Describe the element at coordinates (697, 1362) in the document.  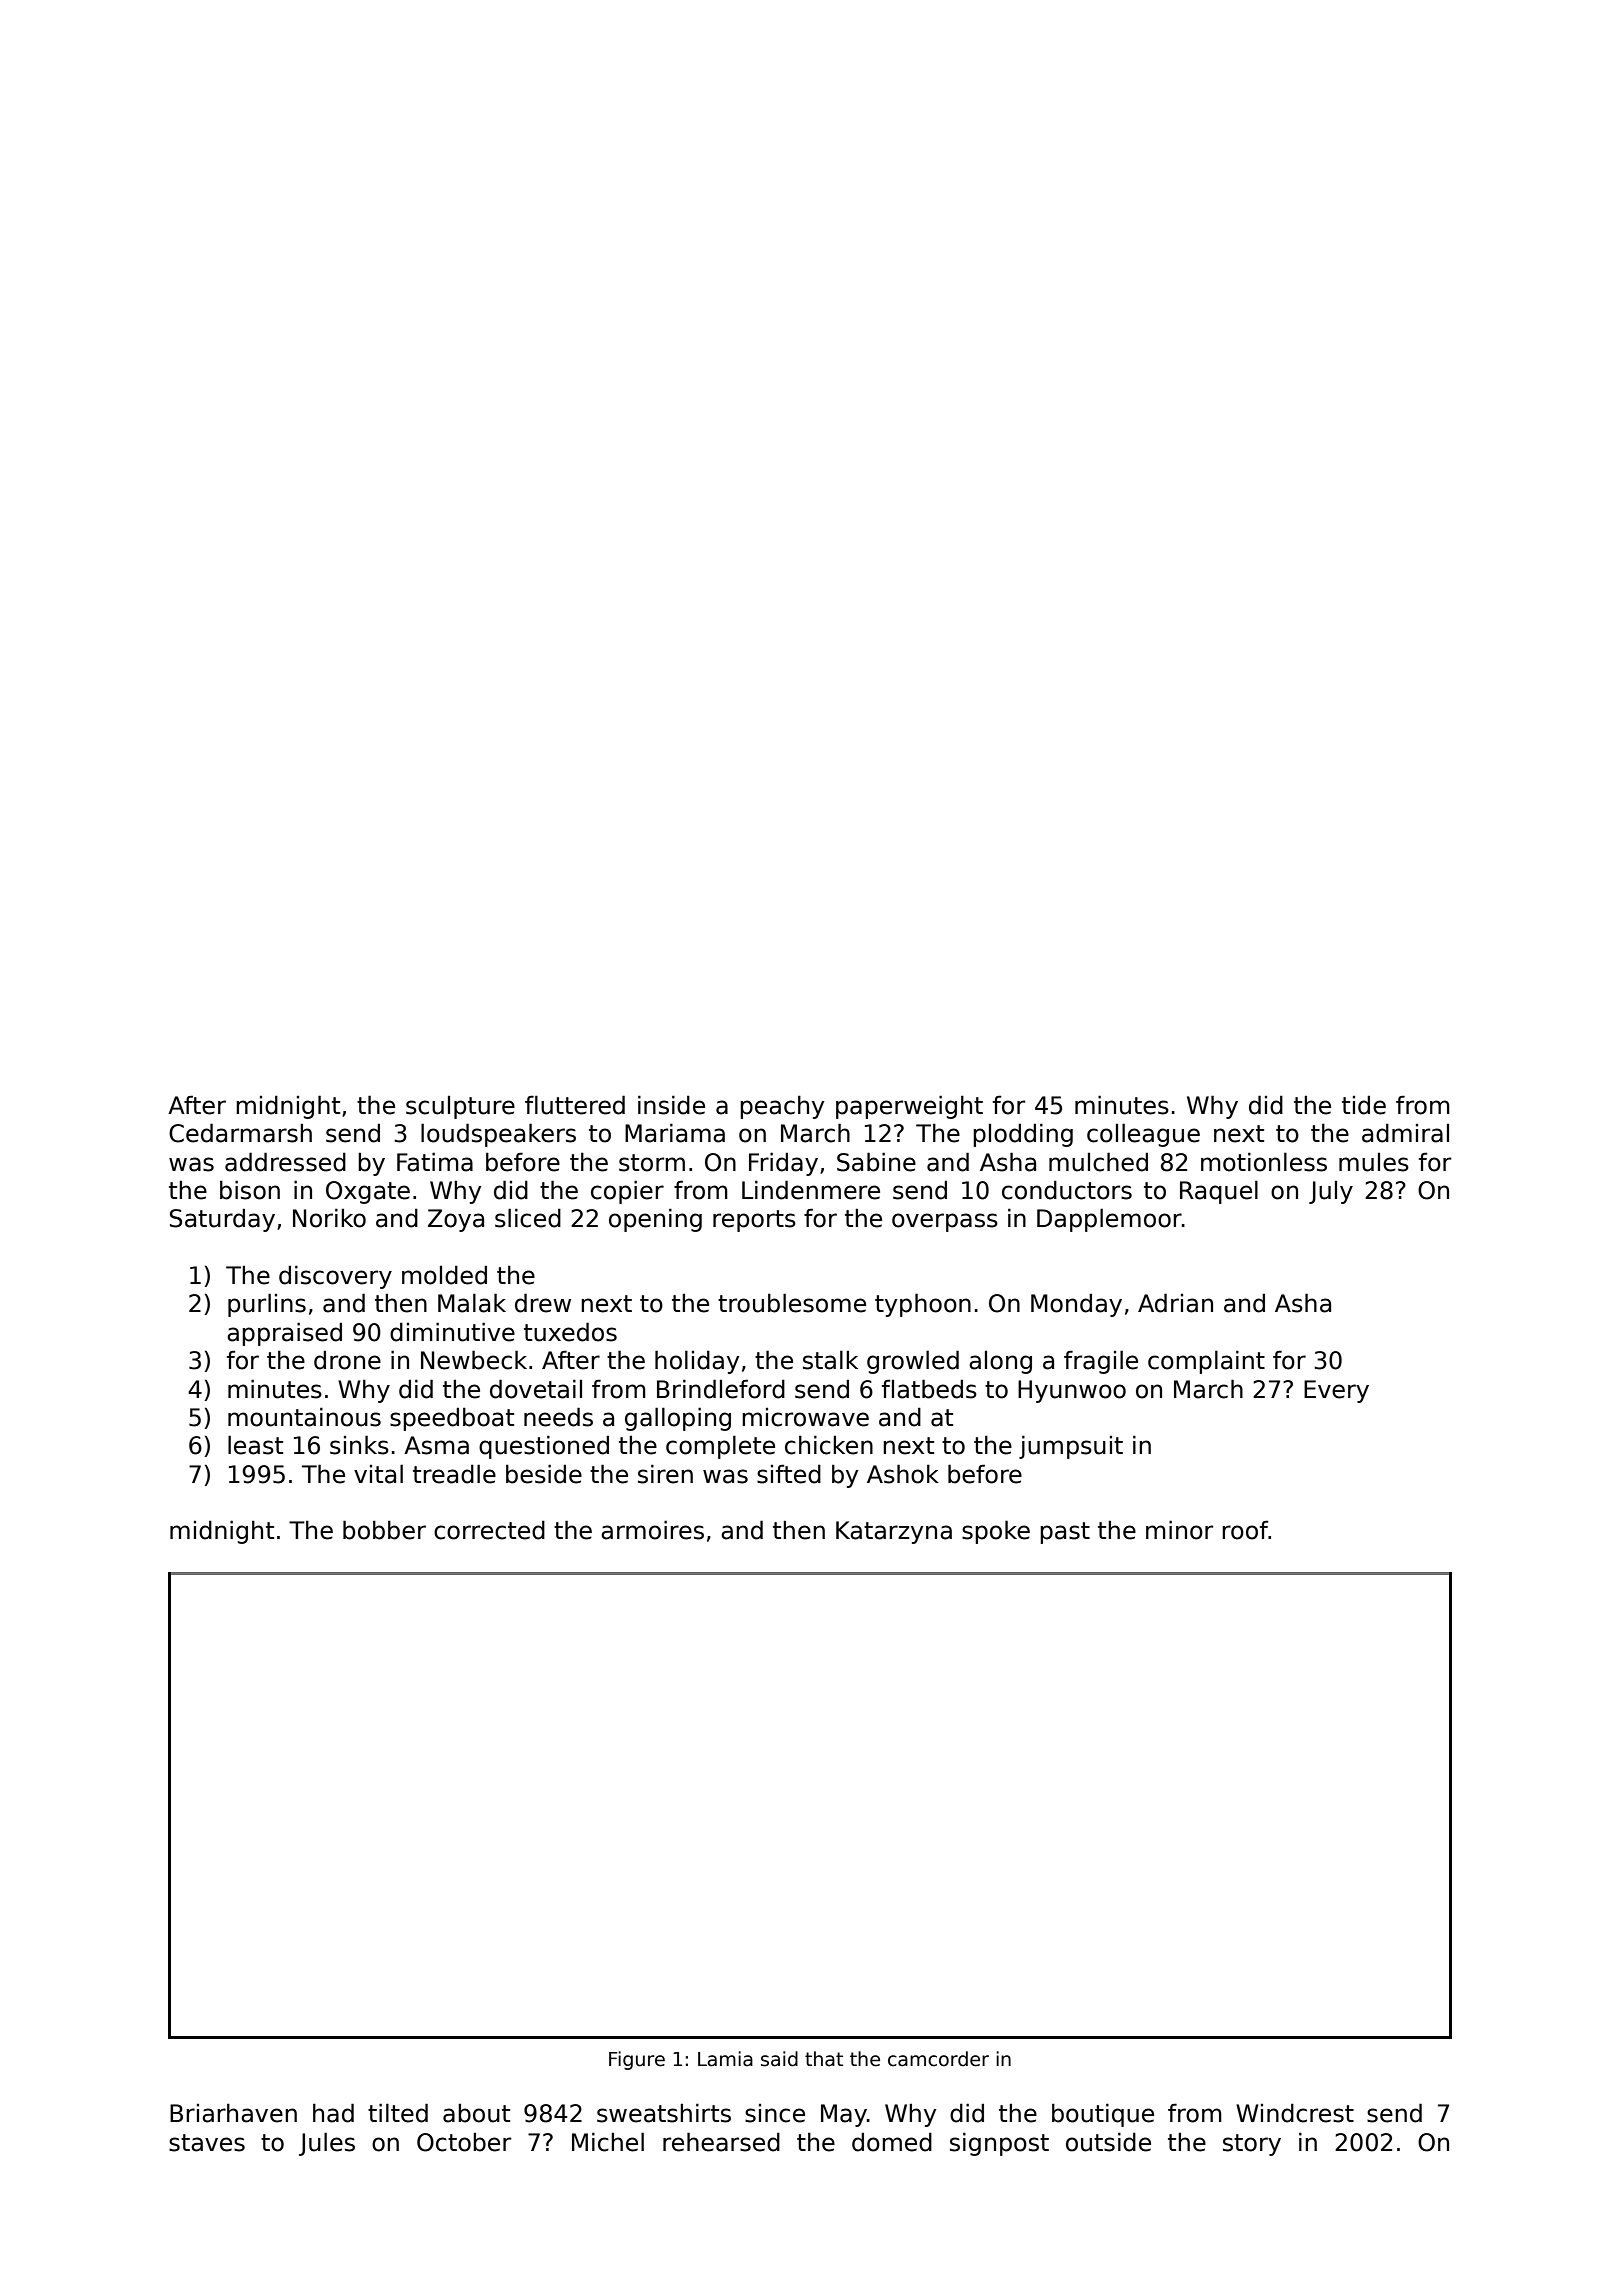
I see `holiday` at that location.
